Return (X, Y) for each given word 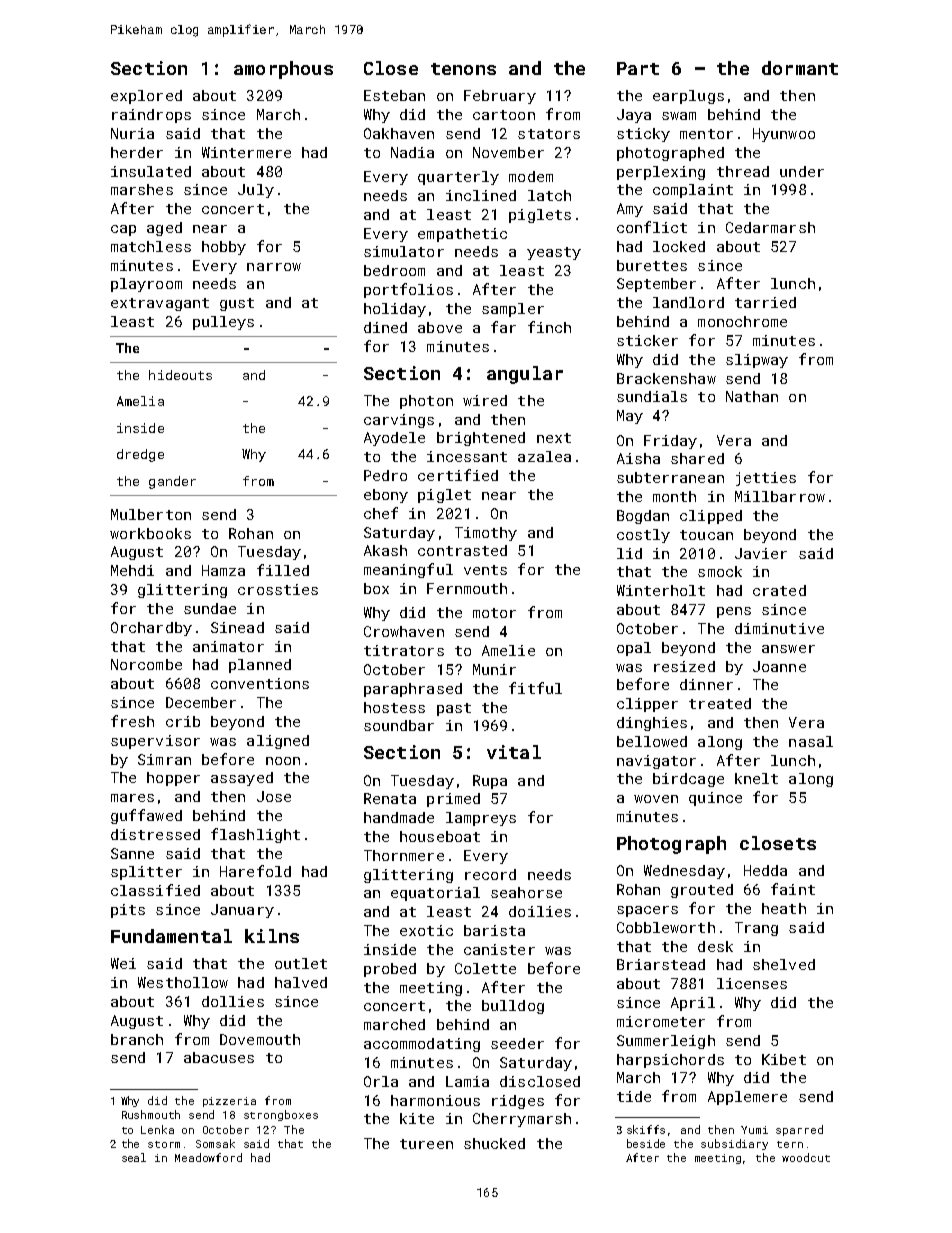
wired (485, 400)
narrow (274, 267)
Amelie (508, 650)
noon (283, 761)
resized (684, 666)
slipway (757, 361)
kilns (272, 936)
